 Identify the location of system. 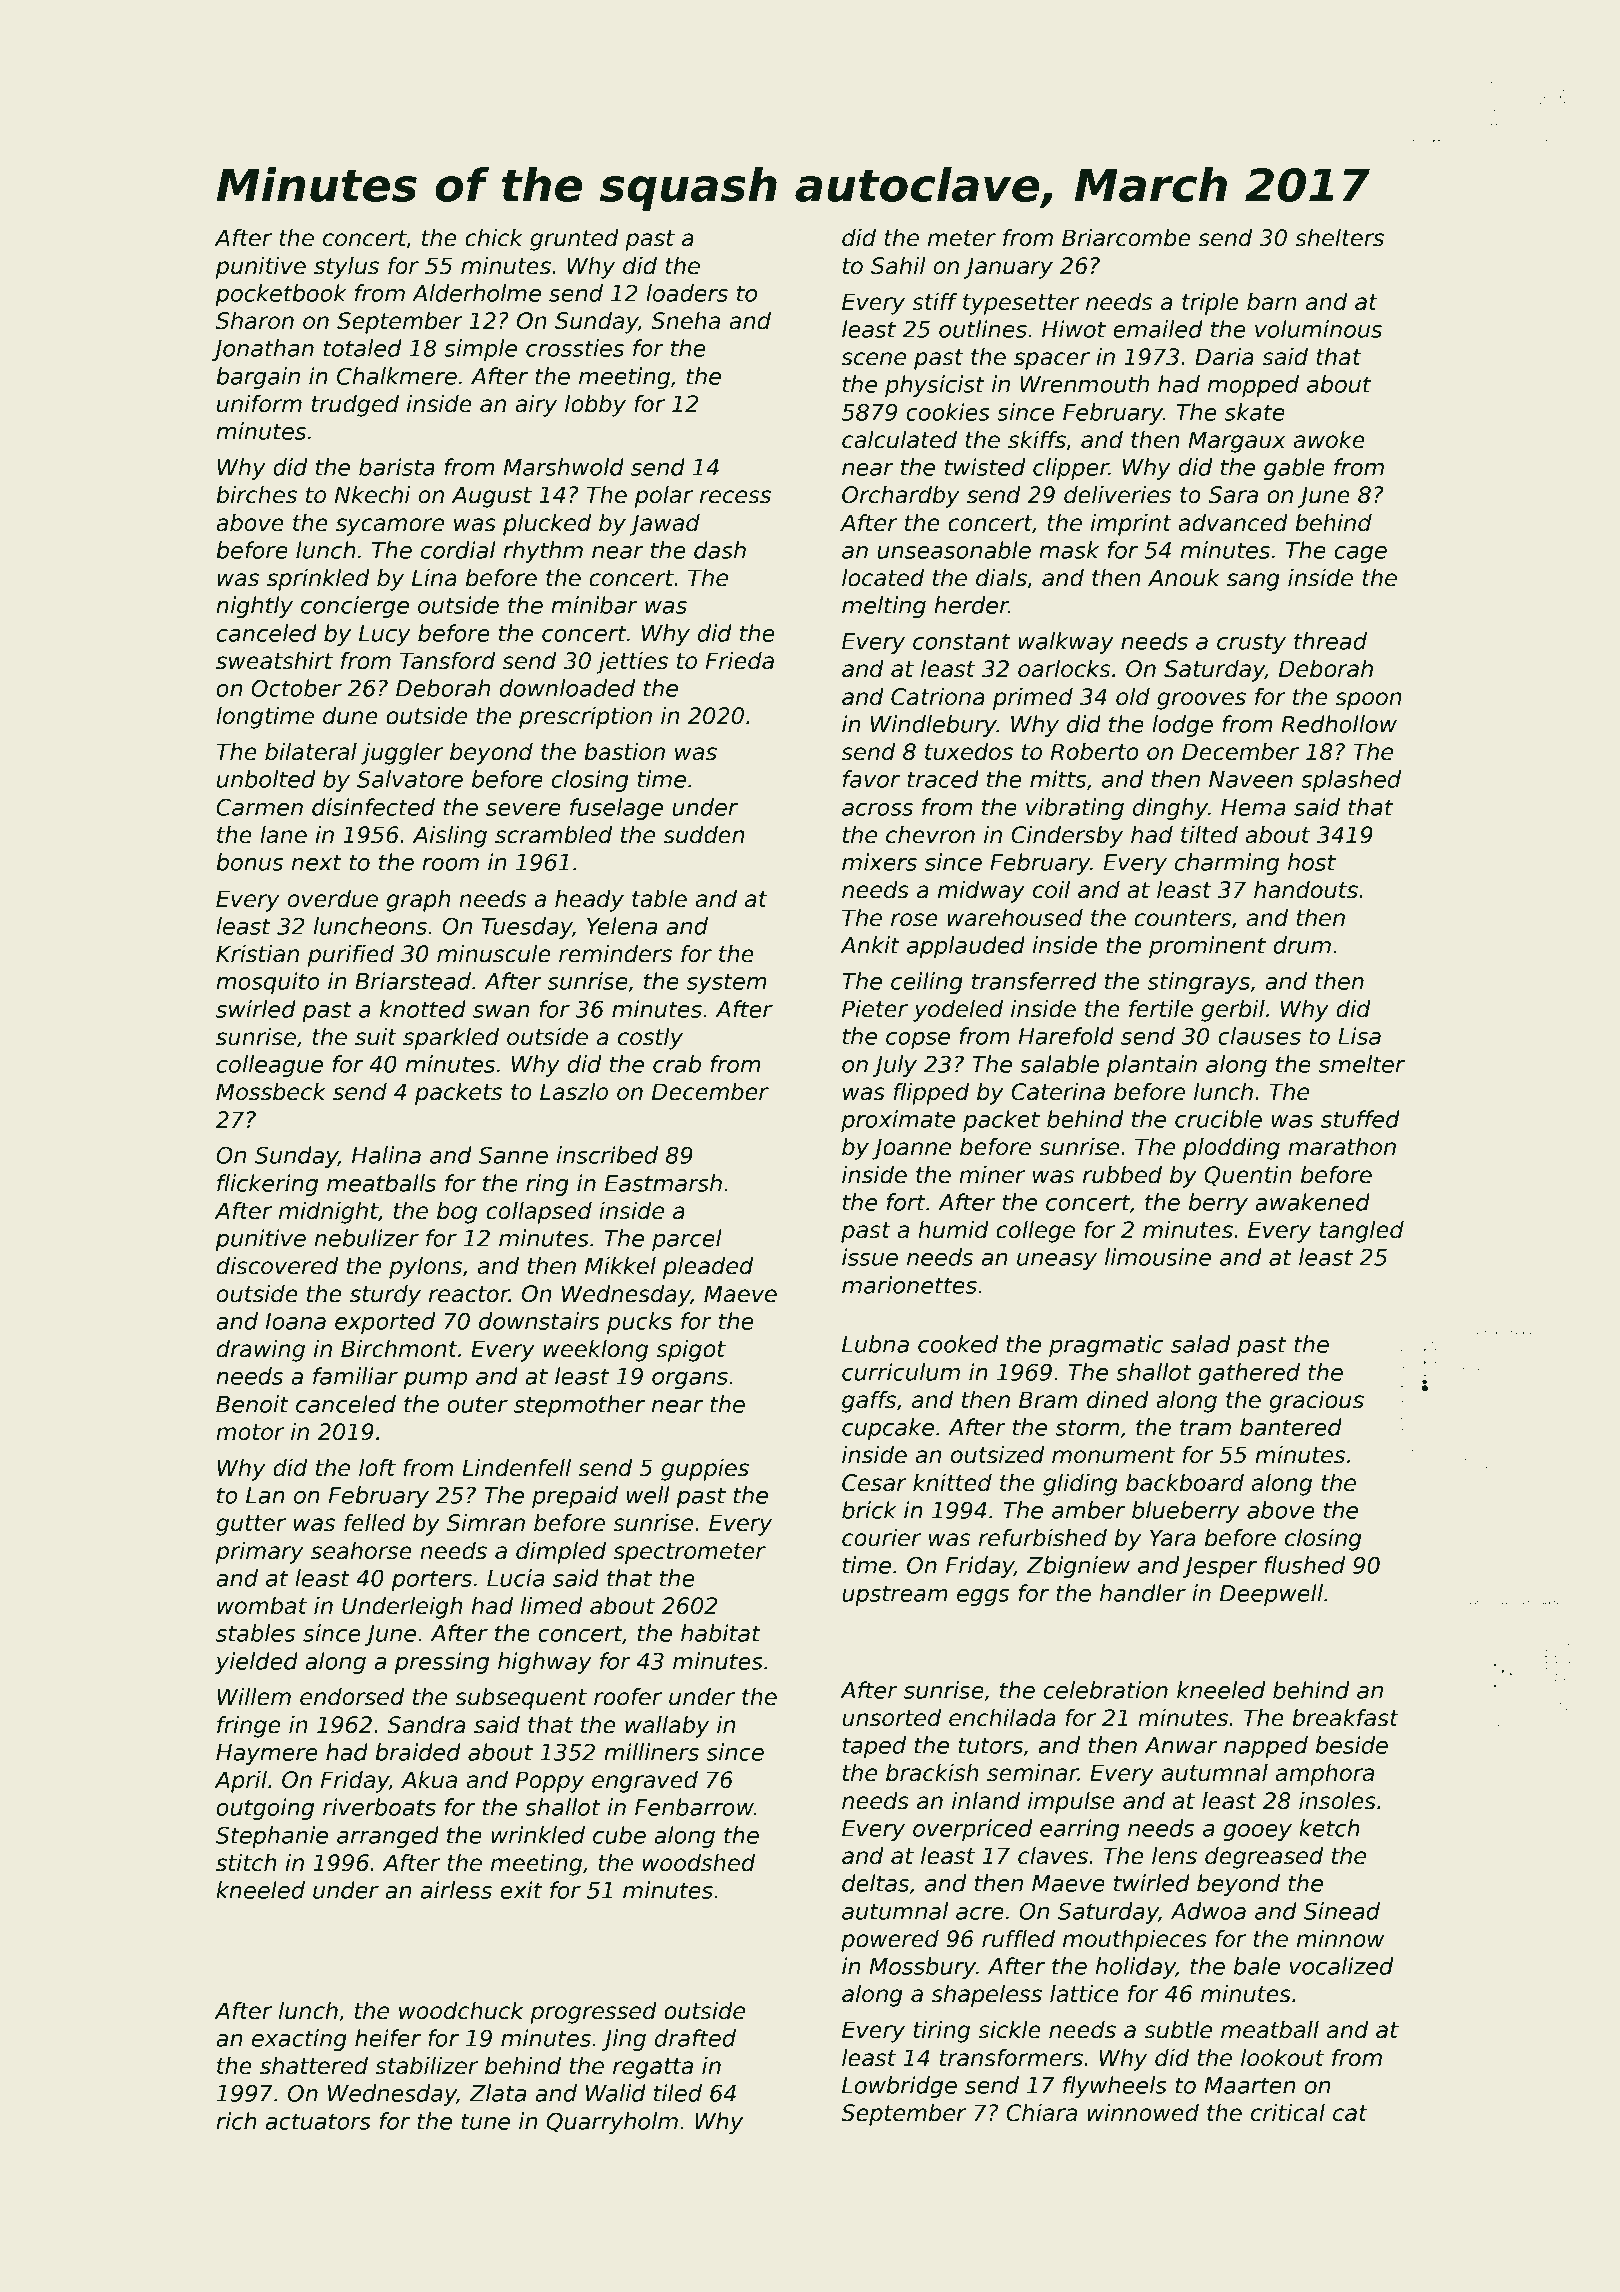
(726, 983).
